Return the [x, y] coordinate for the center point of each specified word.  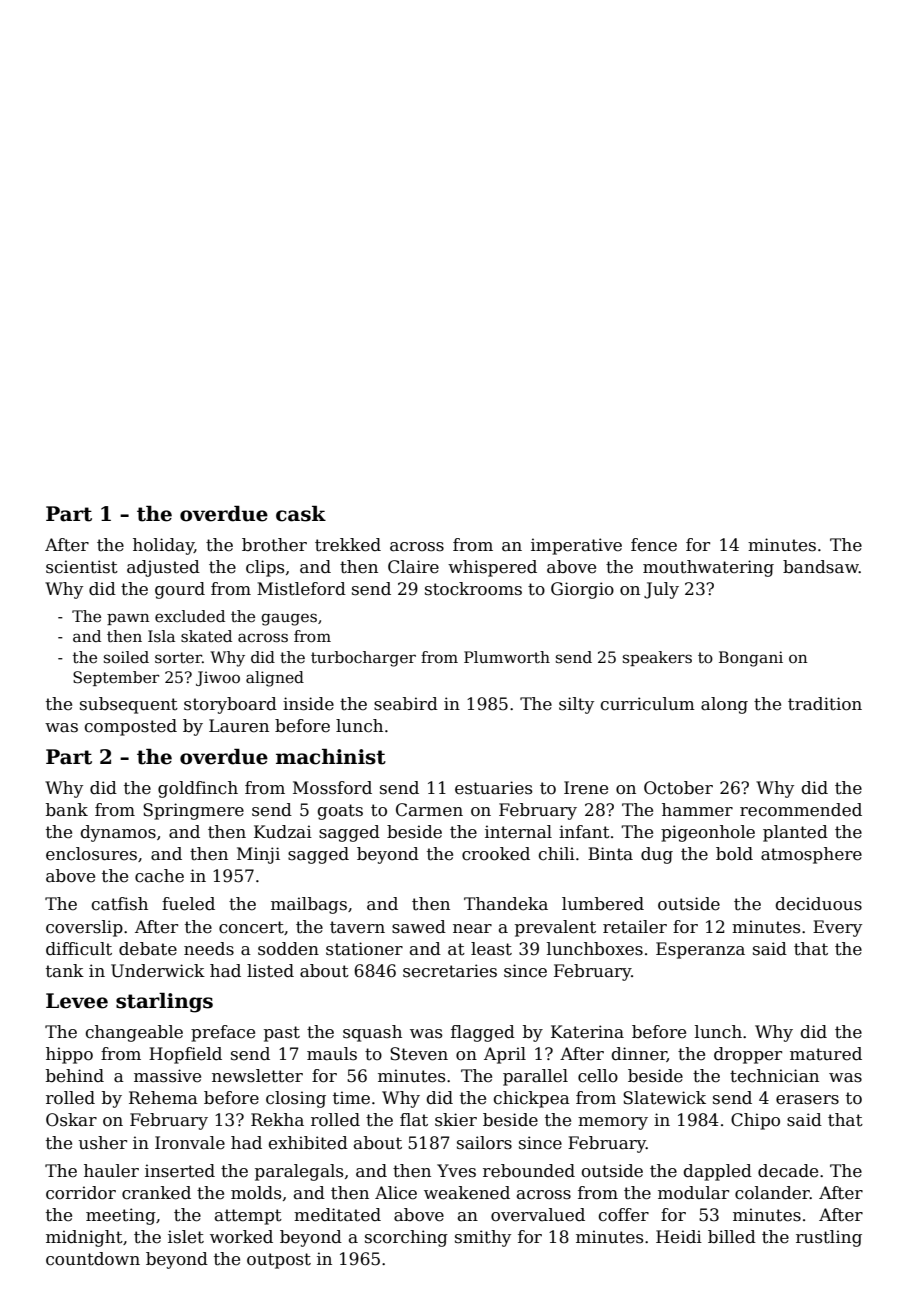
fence [654, 545]
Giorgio [582, 590]
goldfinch [198, 789]
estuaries [493, 788]
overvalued [538, 1215]
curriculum [648, 704]
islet [186, 1237]
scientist [82, 567]
